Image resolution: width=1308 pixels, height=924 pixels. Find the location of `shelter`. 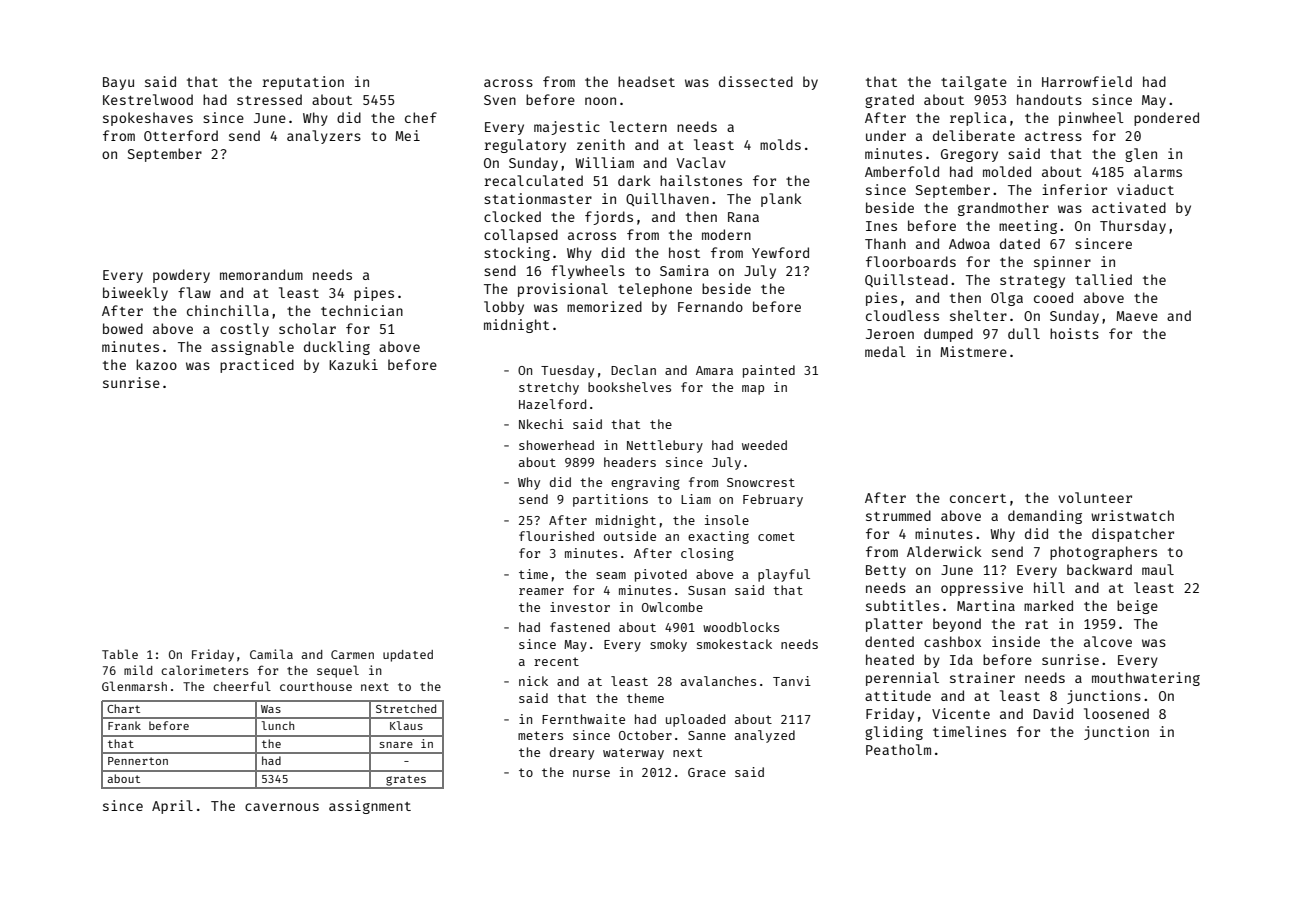

shelter is located at coordinates (978, 315).
